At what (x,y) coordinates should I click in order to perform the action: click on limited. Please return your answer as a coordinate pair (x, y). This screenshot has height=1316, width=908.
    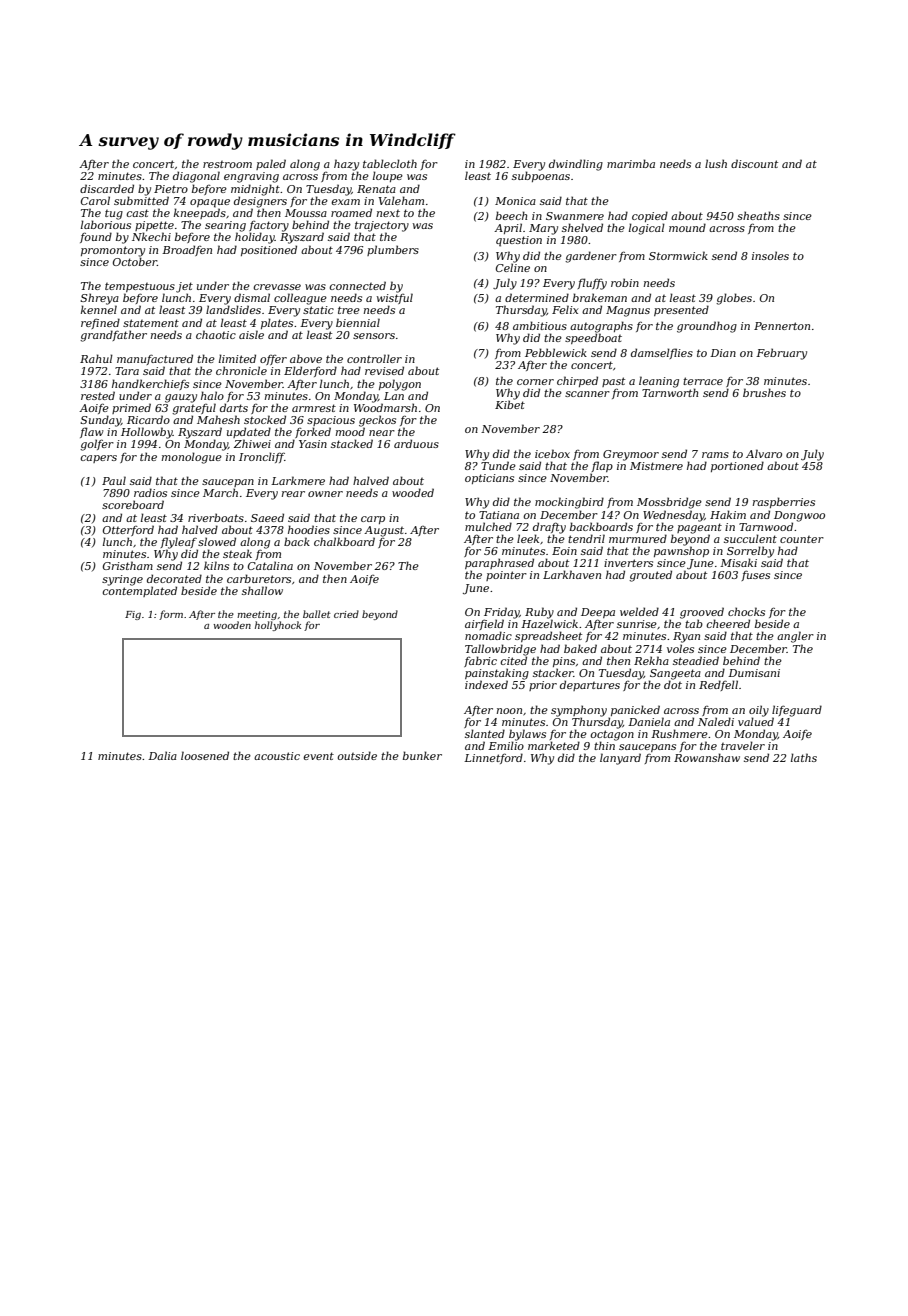
    Looking at the image, I should click on (237, 358).
